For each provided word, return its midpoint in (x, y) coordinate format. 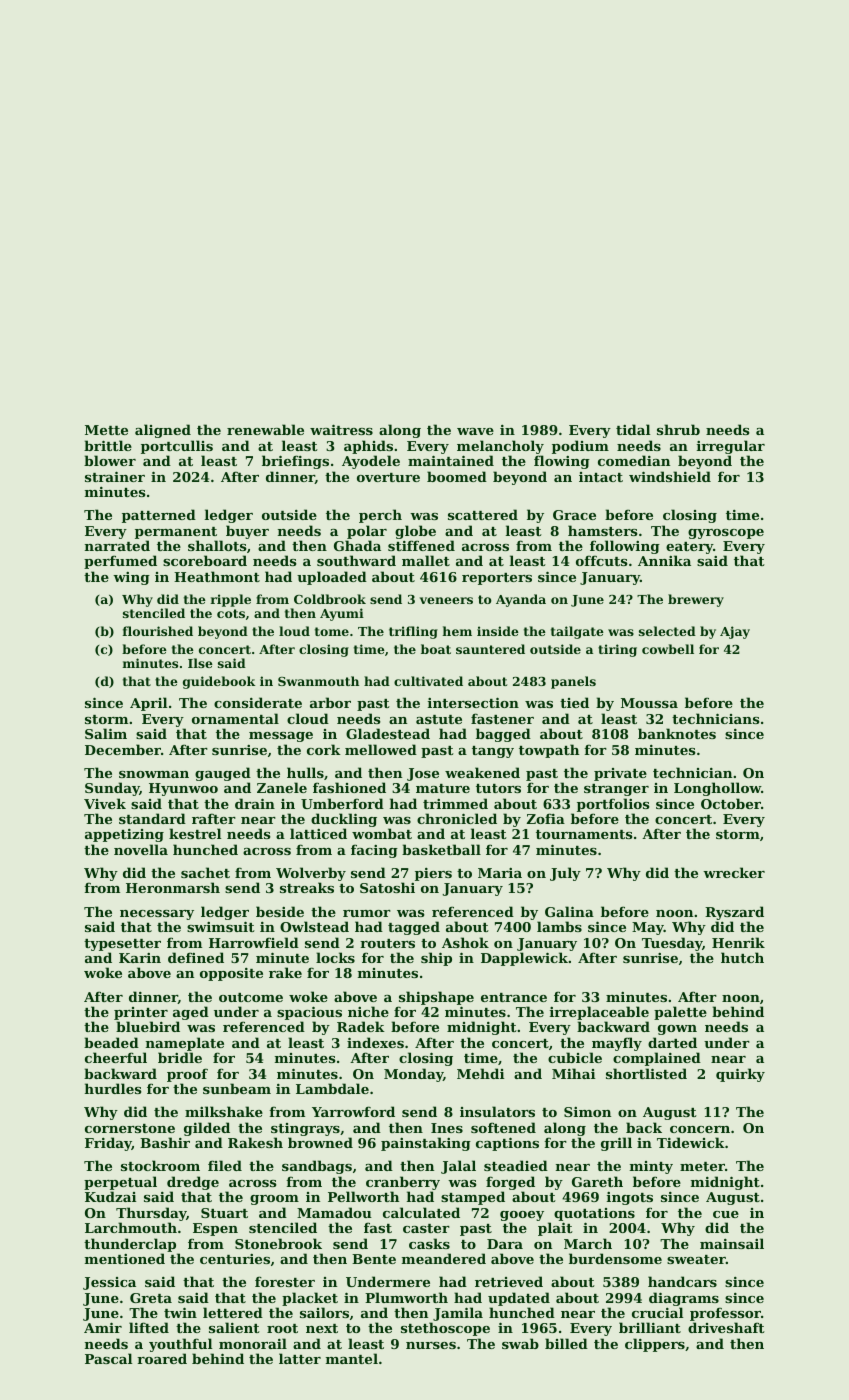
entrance (514, 997)
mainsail (732, 1243)
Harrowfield (254, 942)
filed (225, 1165)
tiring (617, 650)
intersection (473, 702)
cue (726, 1214)
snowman (154, 774)
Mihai (573, 1073)
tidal (633, 429)
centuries (235, 1259)
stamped (473, 1198)
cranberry (403, 1183)
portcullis (177, 447)
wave (475, 431)
